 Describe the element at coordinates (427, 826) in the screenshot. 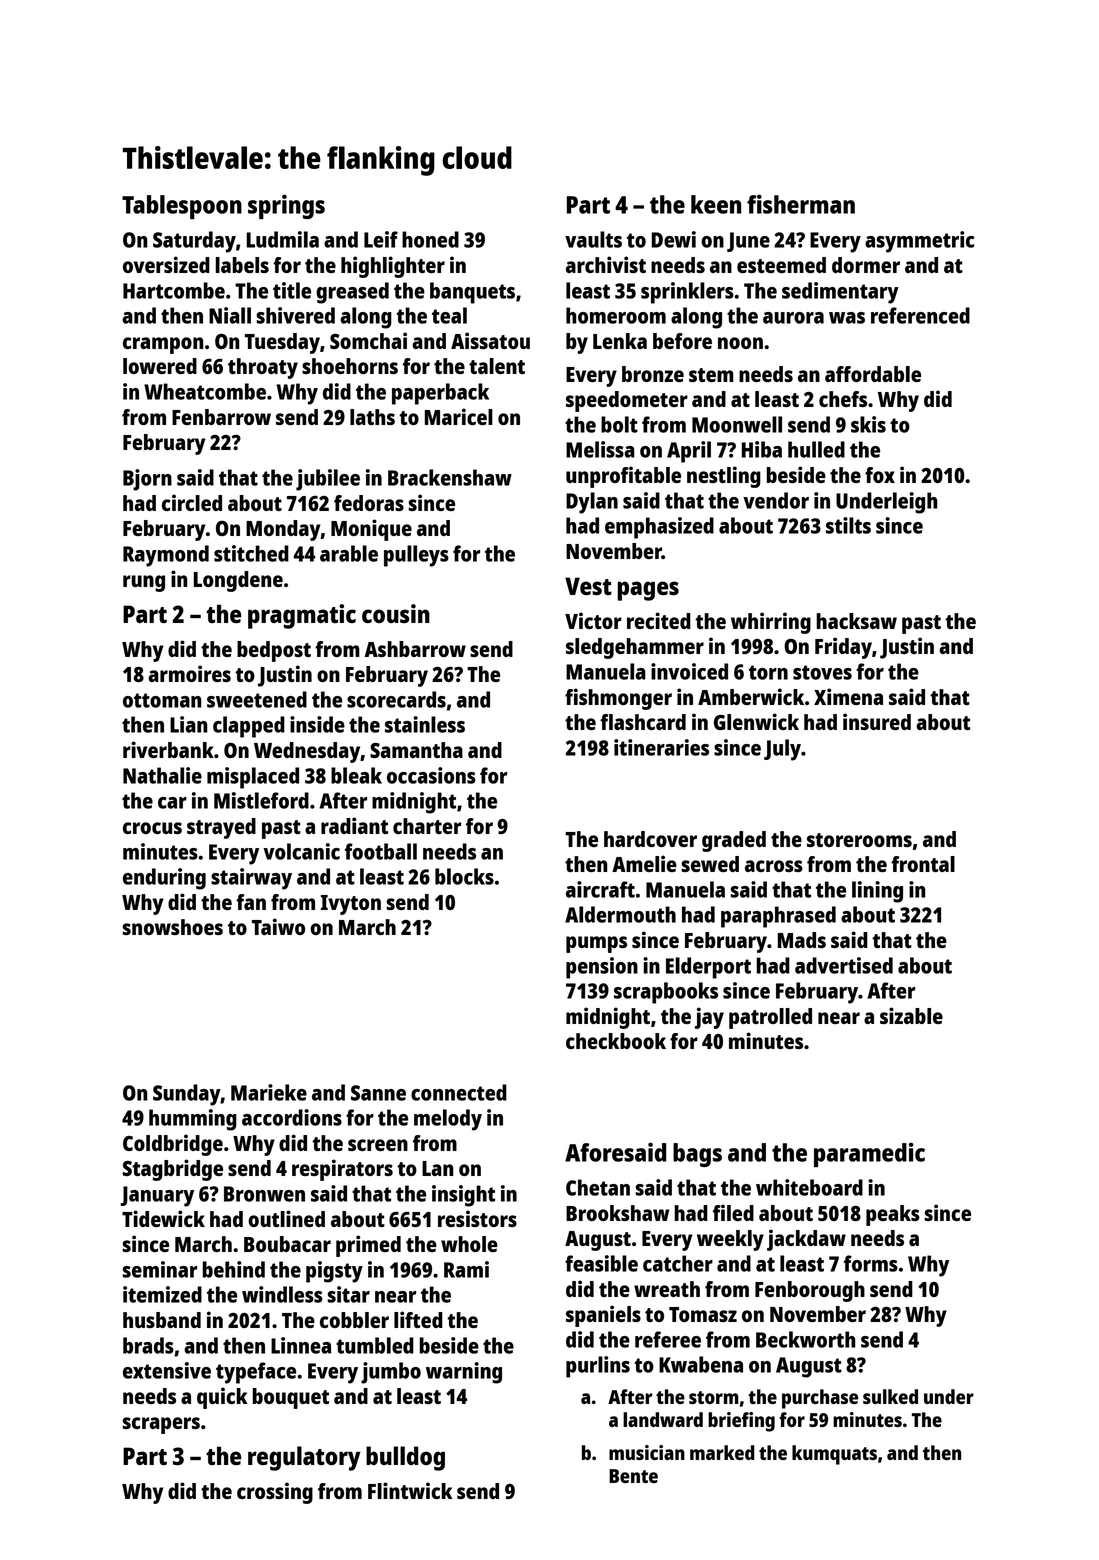

I see `charter` at that location.
